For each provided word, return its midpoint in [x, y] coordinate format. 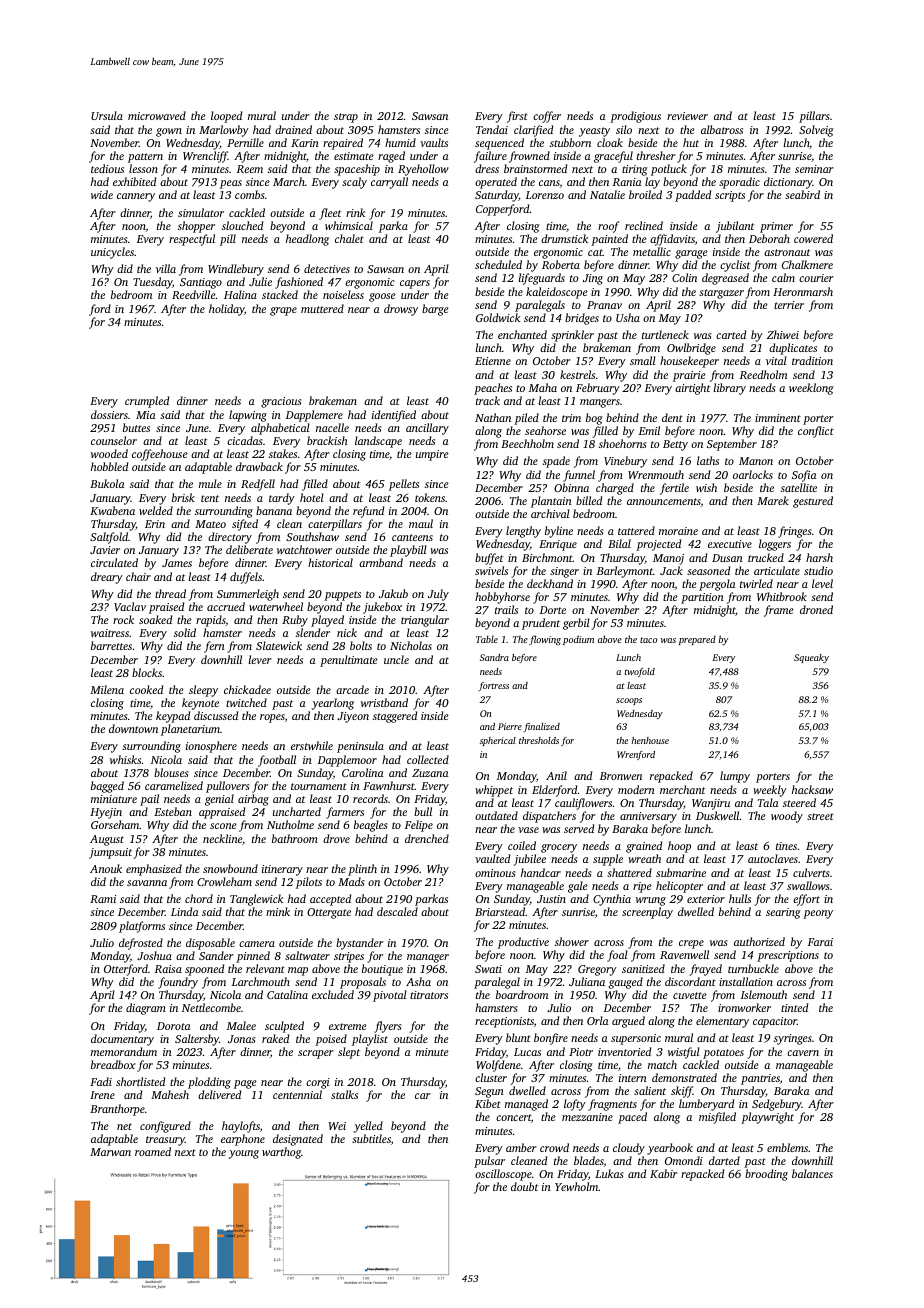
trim [571, 418]
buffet [489, 559]
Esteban [173, 811]
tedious [107, 168]
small [643, 360]
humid [400, 142]
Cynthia [612, 900]
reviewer [687, 116]
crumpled [147, 402]
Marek [773, 500]
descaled [397, 911]
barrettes [111, 645]
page [245, 1084]
